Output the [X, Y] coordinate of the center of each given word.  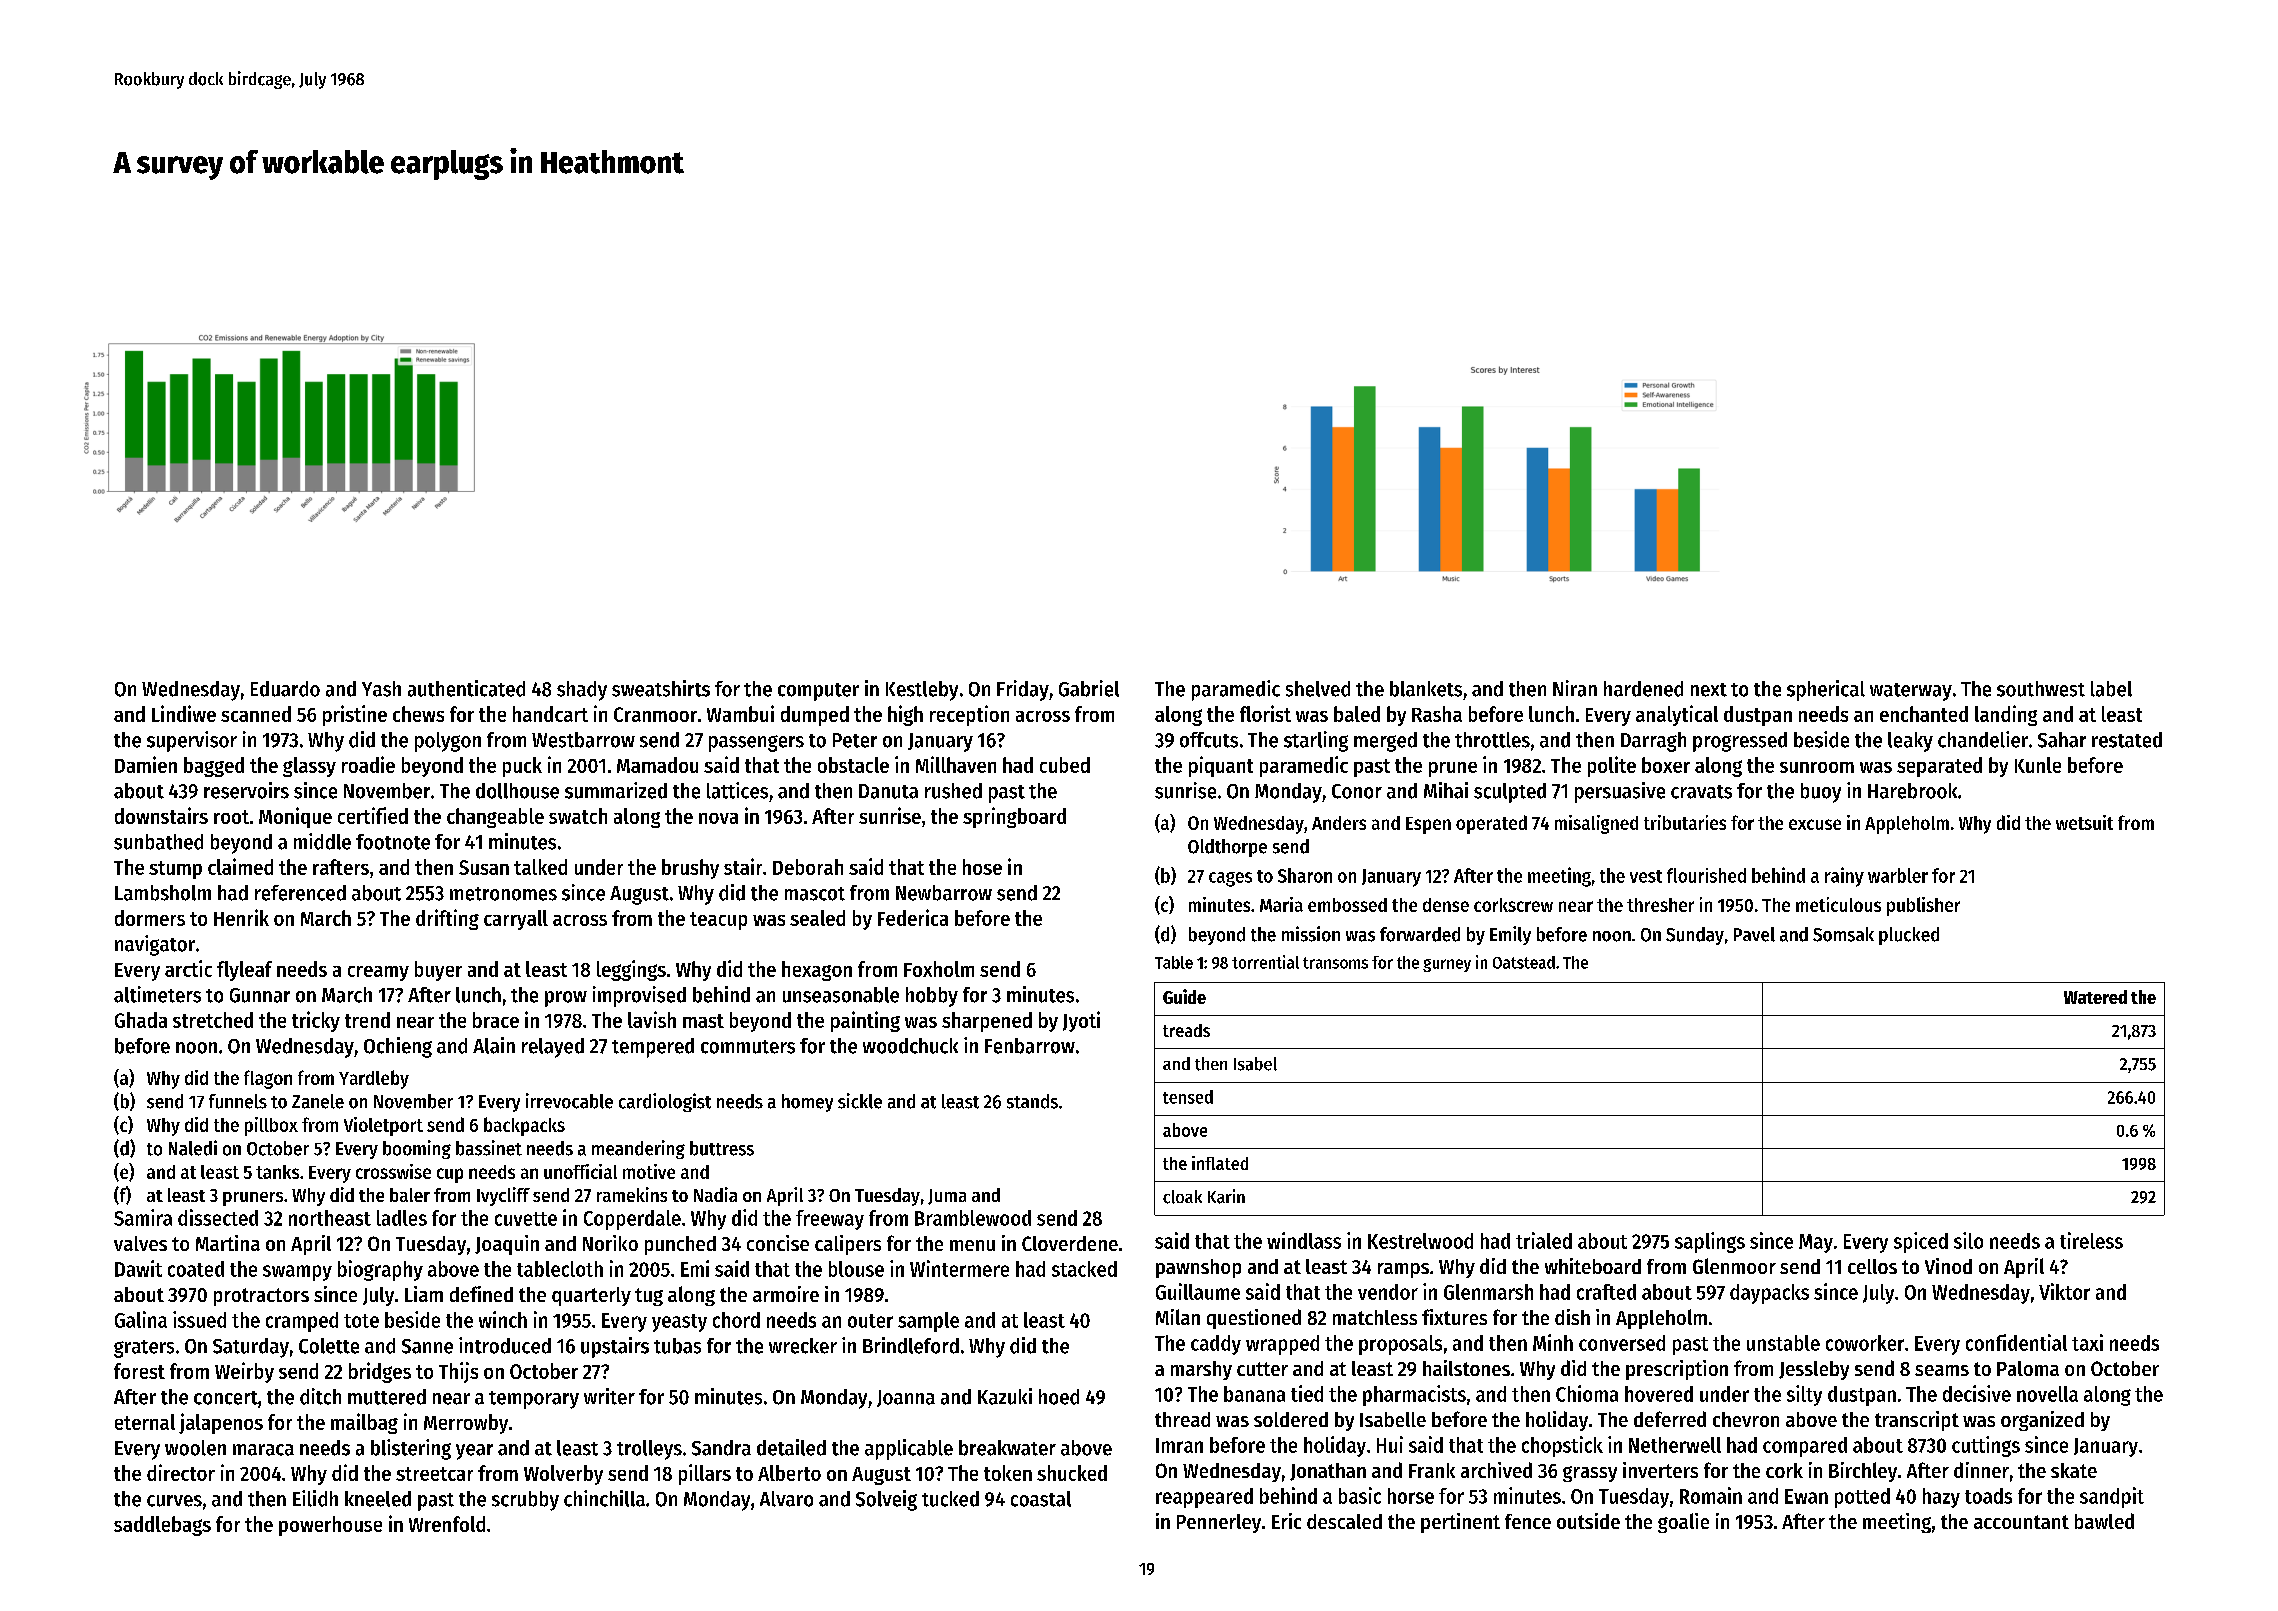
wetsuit [2084, 822]
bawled [2104, 1521]
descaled [1344, 1521]
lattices [737, 790]
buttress [722, 1148]
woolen [195, 1448]
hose [982, 867]
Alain [494, 1045]
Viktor [2064, 1291]
